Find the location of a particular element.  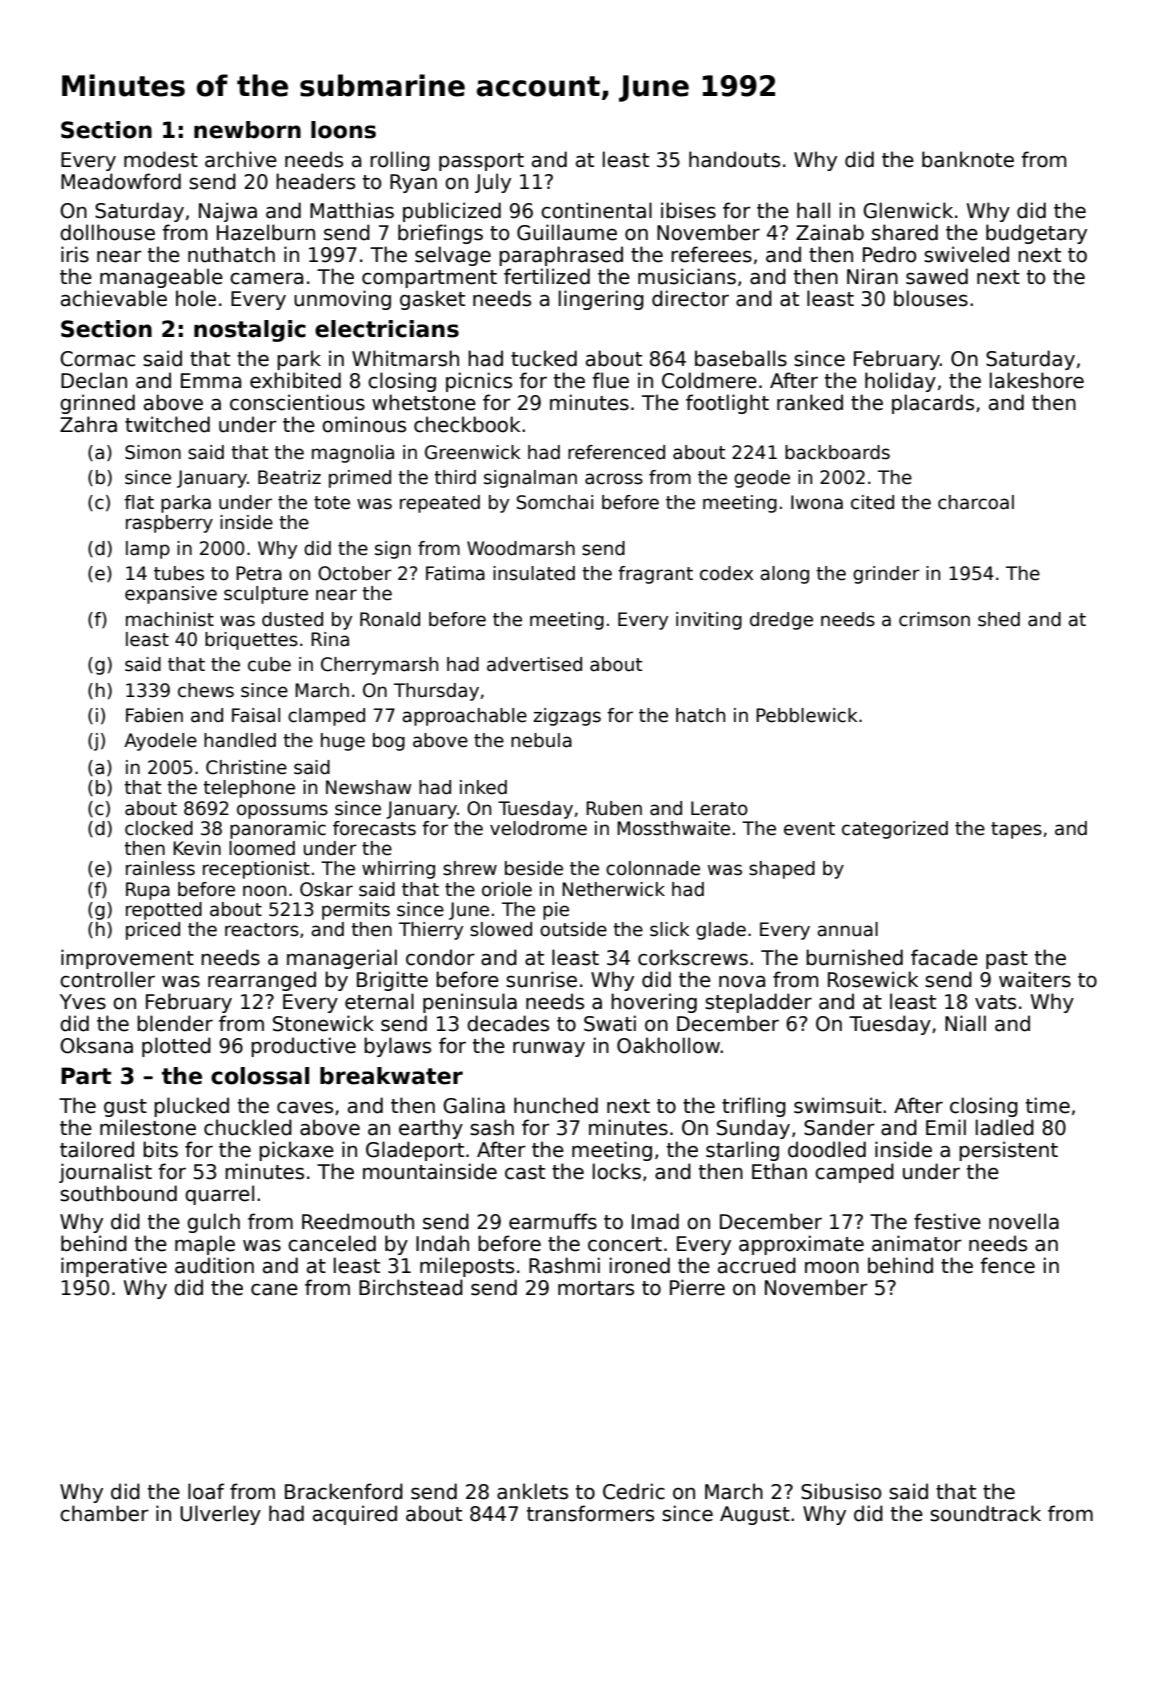

paraphrased is located at coordinates (561, 256).
